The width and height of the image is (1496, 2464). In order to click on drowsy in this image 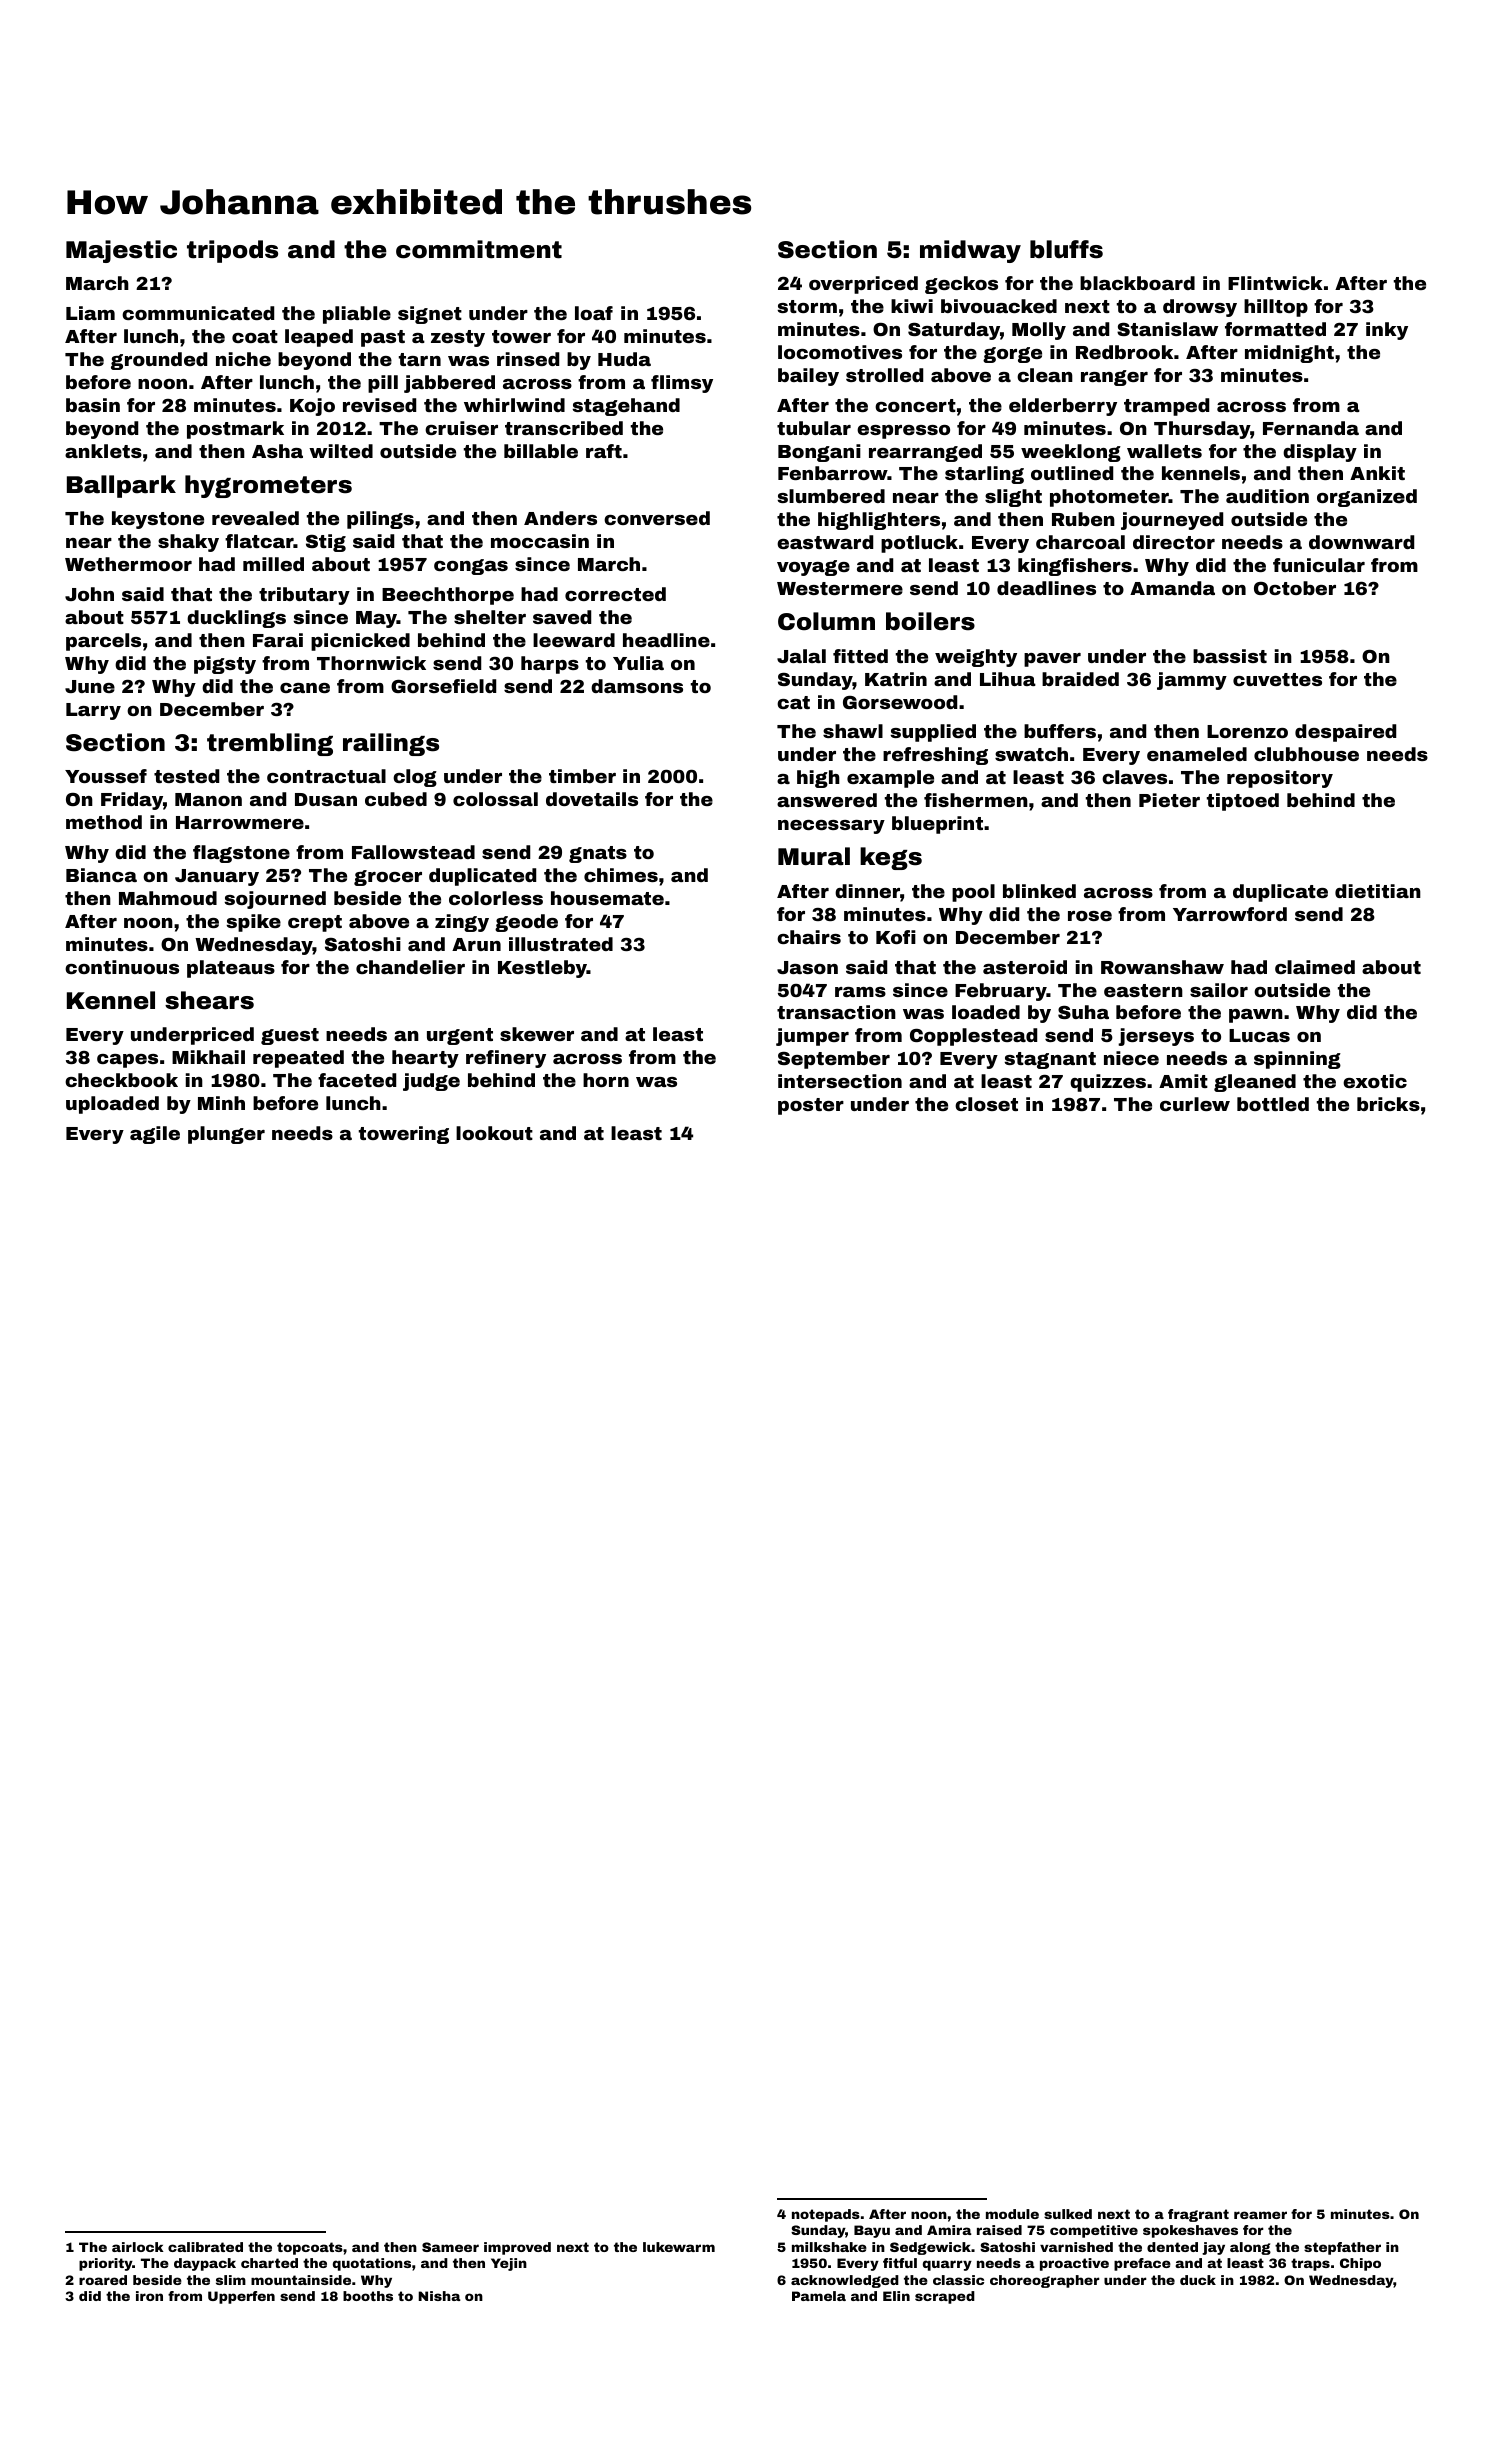, I will do `click(1200, 308)`.
